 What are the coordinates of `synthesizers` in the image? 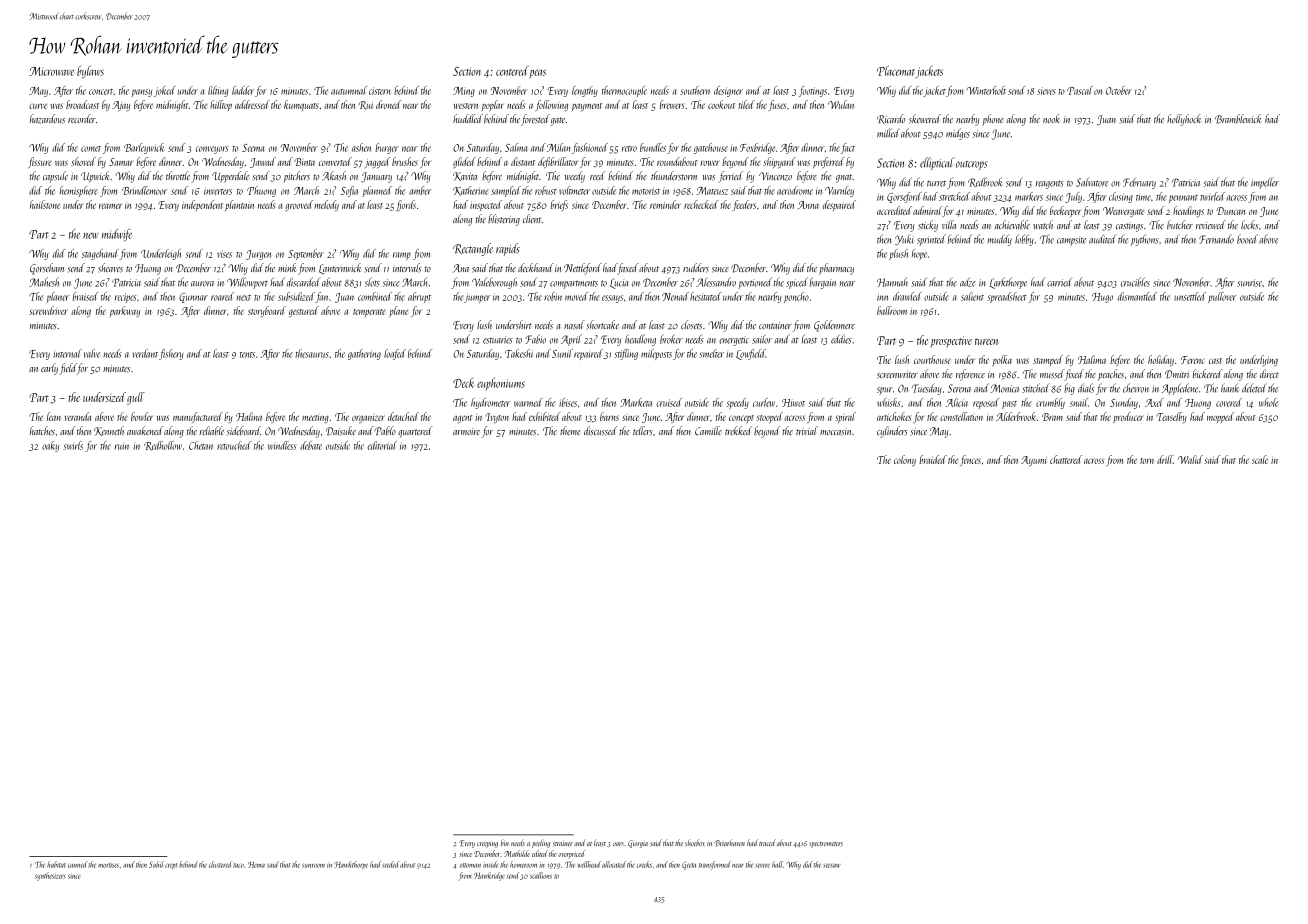 It's located at (50, 876).
